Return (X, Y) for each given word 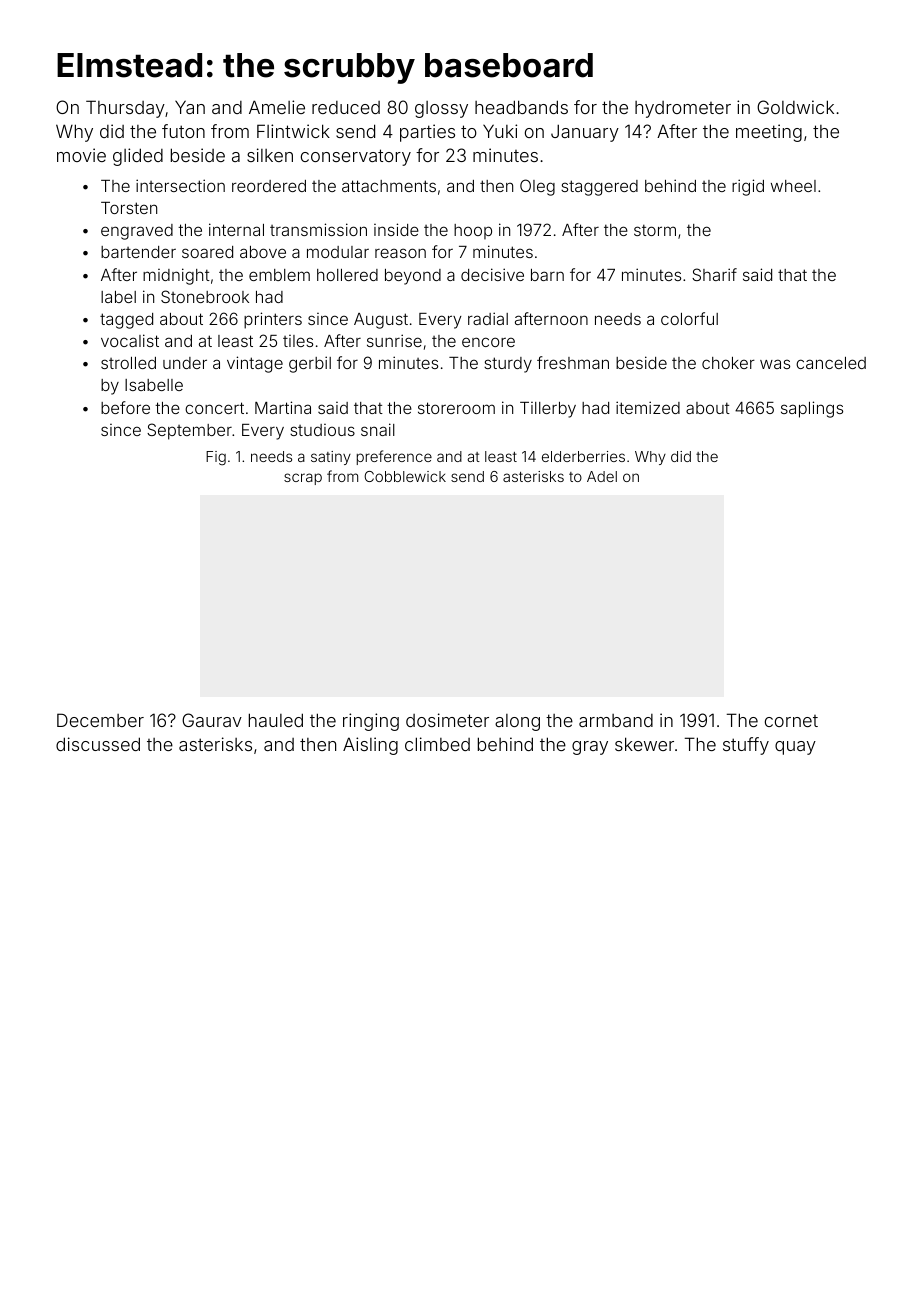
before (125, 407)
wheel (793, 186)
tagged (126, 321)
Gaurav (212, 720)
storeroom (456, 408)
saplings (812, 409)
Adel (602, 476)
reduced (346, 107)
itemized (648, 407)
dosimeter (447, 720)
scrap (303, 479)
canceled (831, 363)
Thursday (125, 109)
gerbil (310, 364)
